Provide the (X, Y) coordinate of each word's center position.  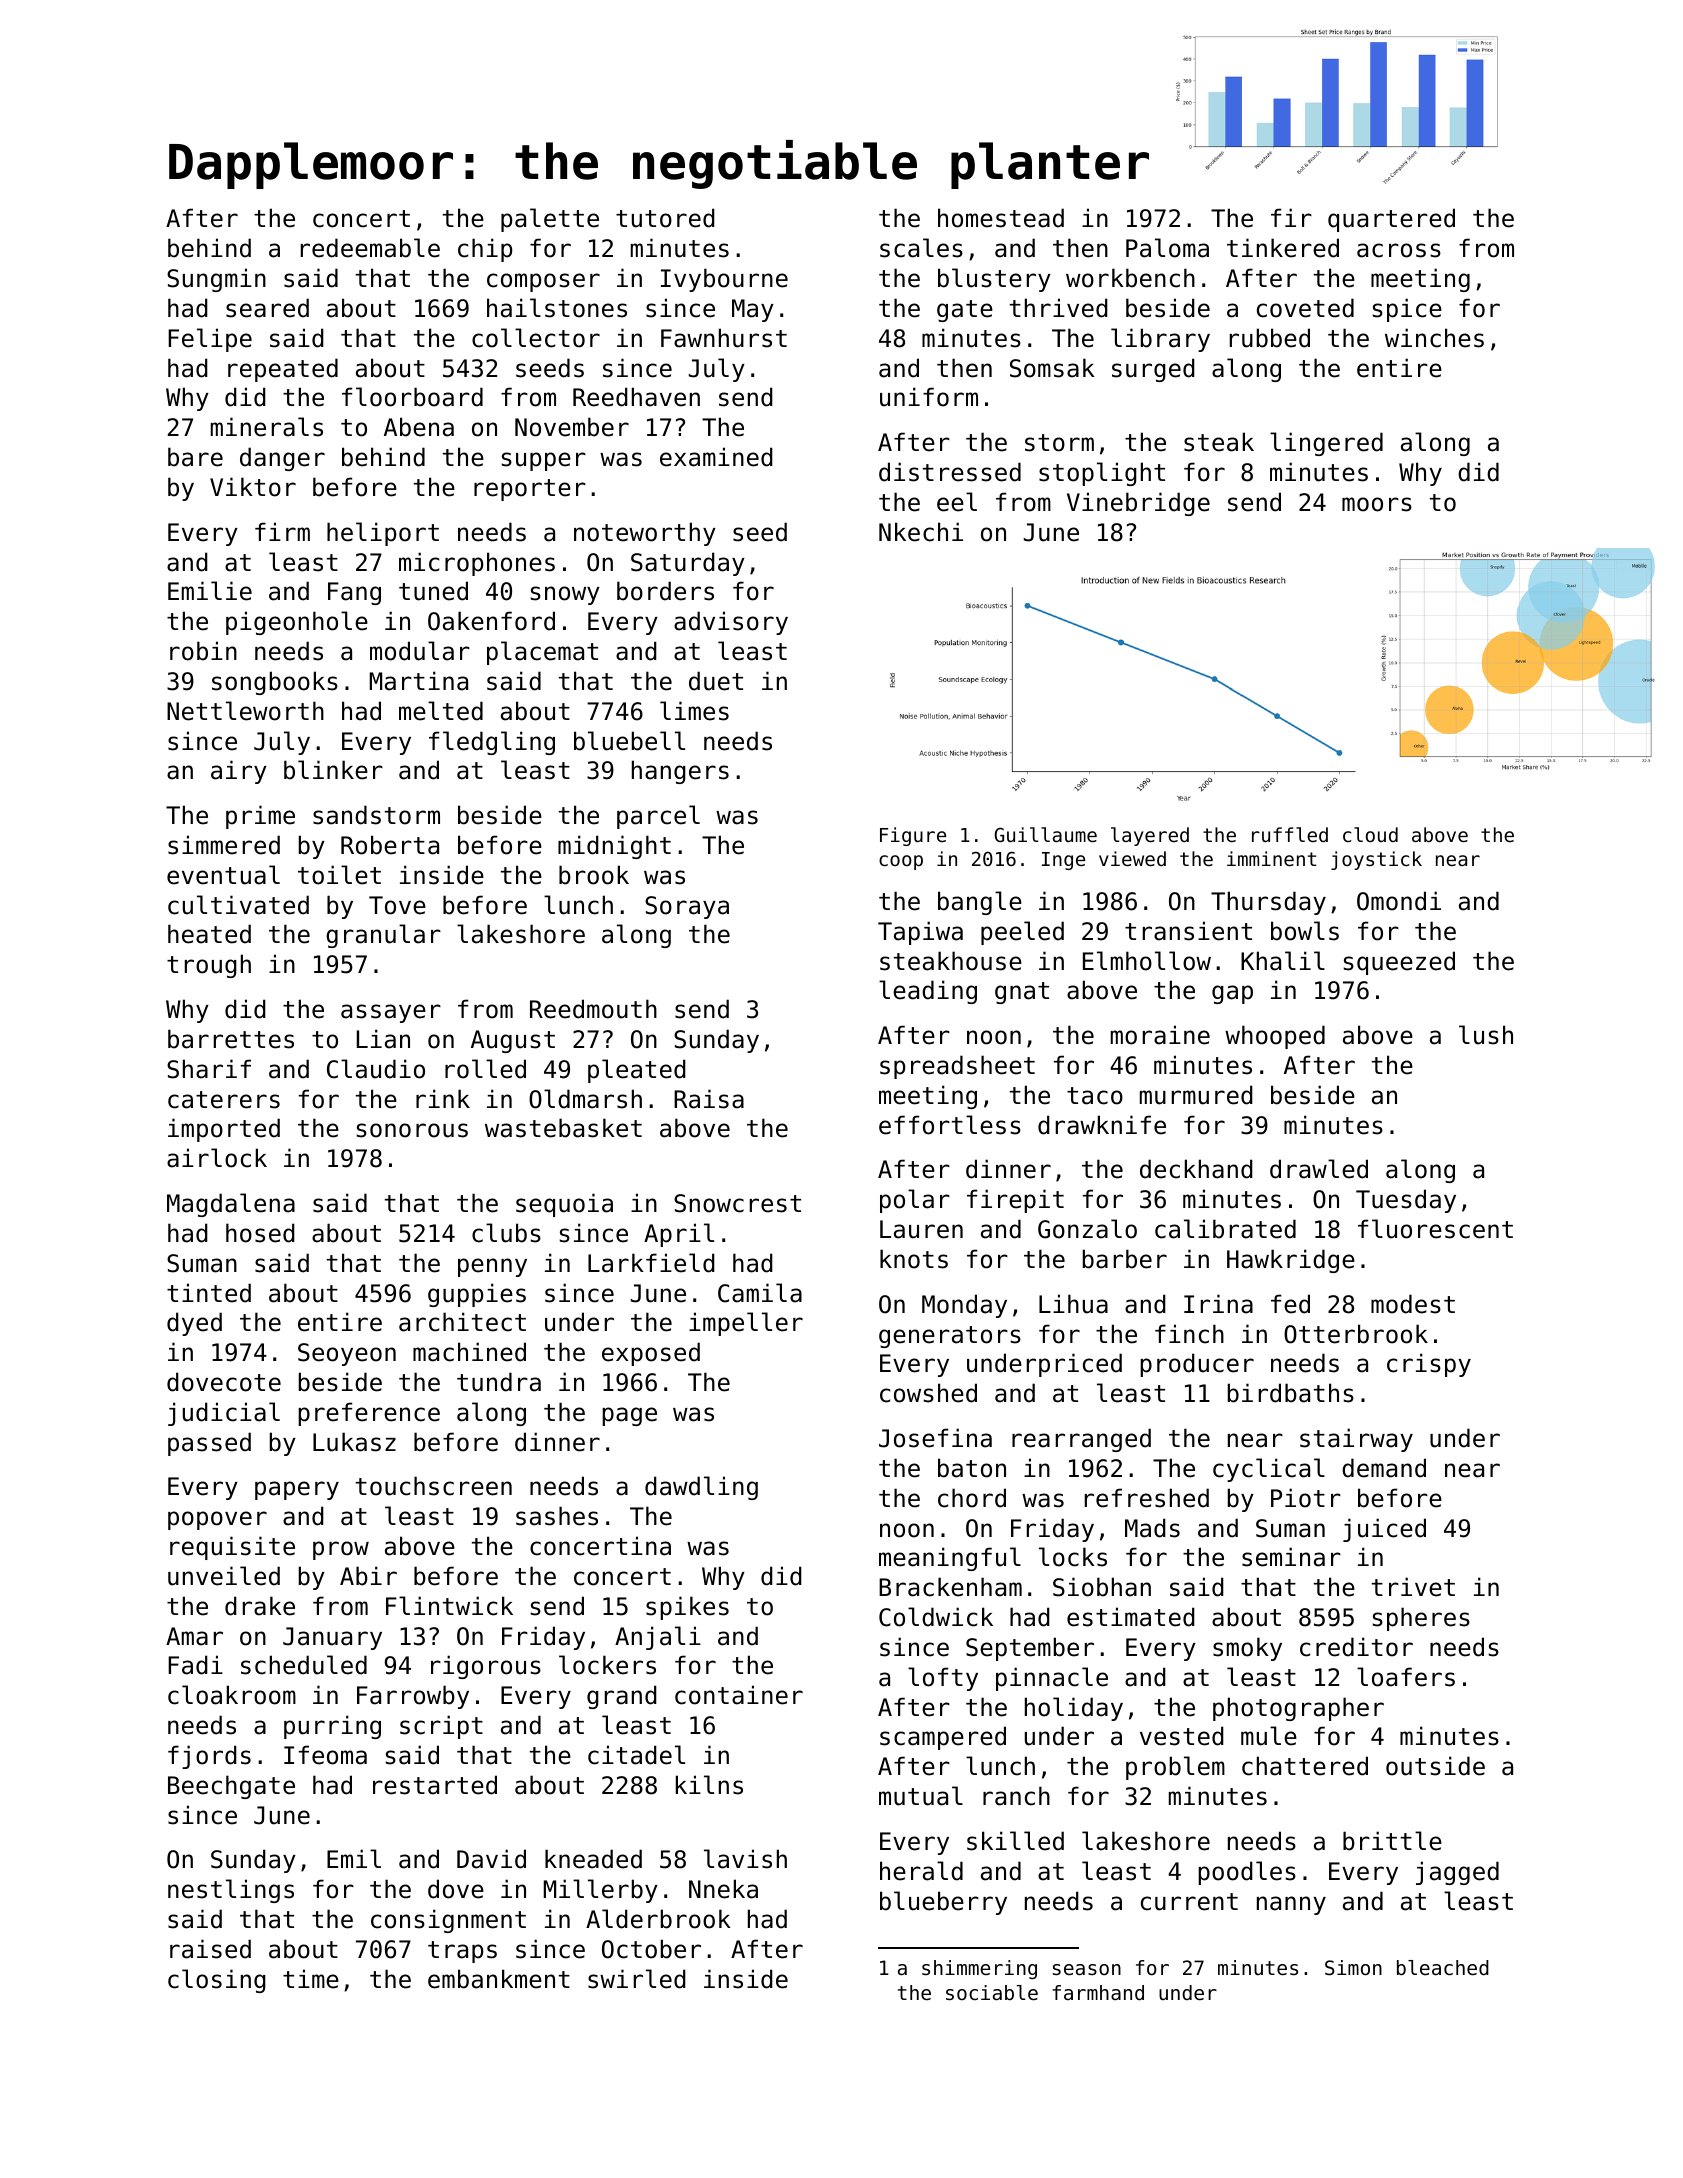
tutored (665, 218)
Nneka (723, 1889)
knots (914, 1259)
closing (217, 1981)
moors (1377, 504)
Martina (419, 681)
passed (209, 1444)
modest (1413, 1304)
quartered (1391, 220)
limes (694, 711)
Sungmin (216, 280)
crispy (1429, 1365)
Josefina (935, 1438)
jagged (1457, 1873)
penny (492, 1267)
